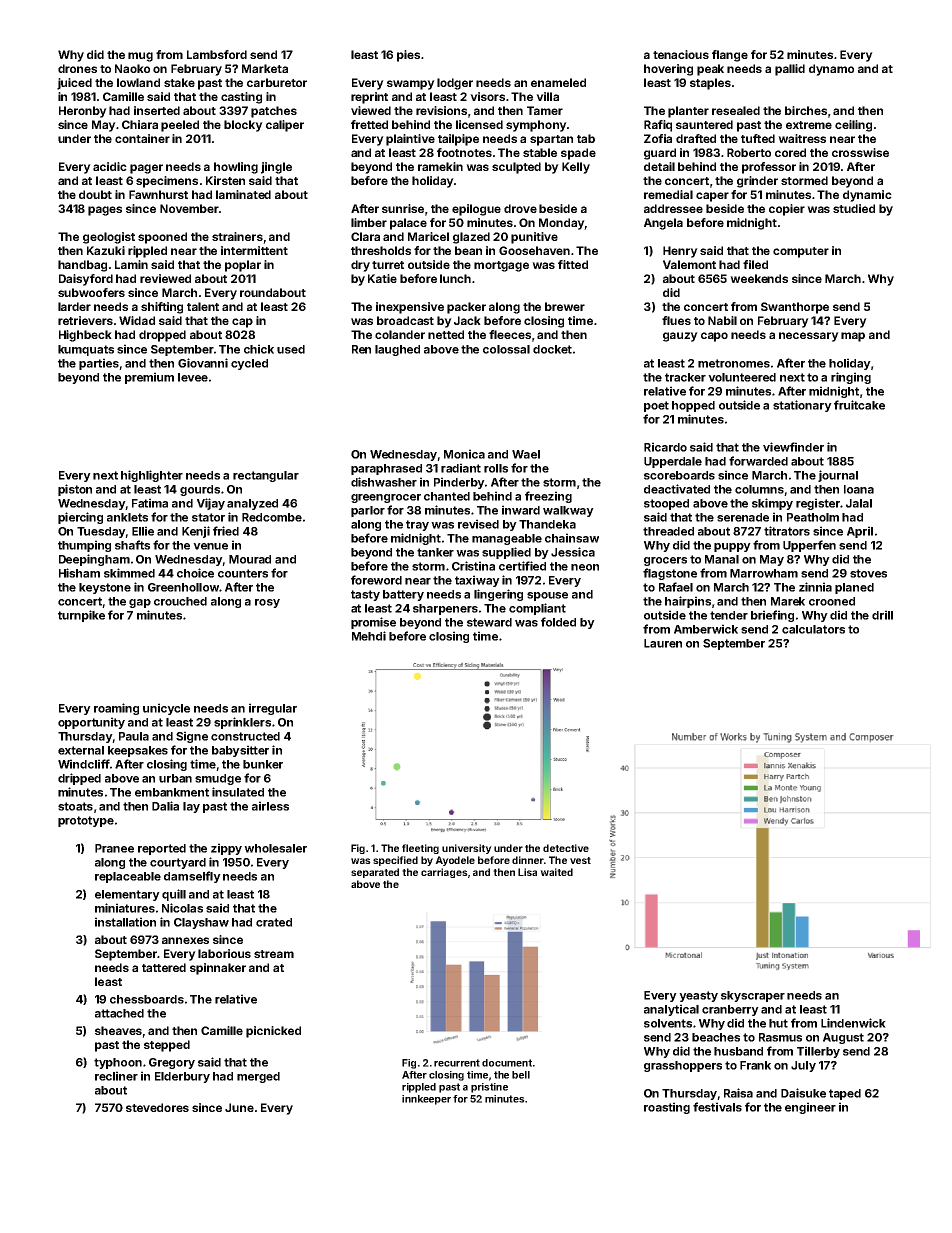 This page has width=952, height=1233. What do you see at coordinates (787, 210) in the page?
I see `copier` at bounding box center [787, 210].
